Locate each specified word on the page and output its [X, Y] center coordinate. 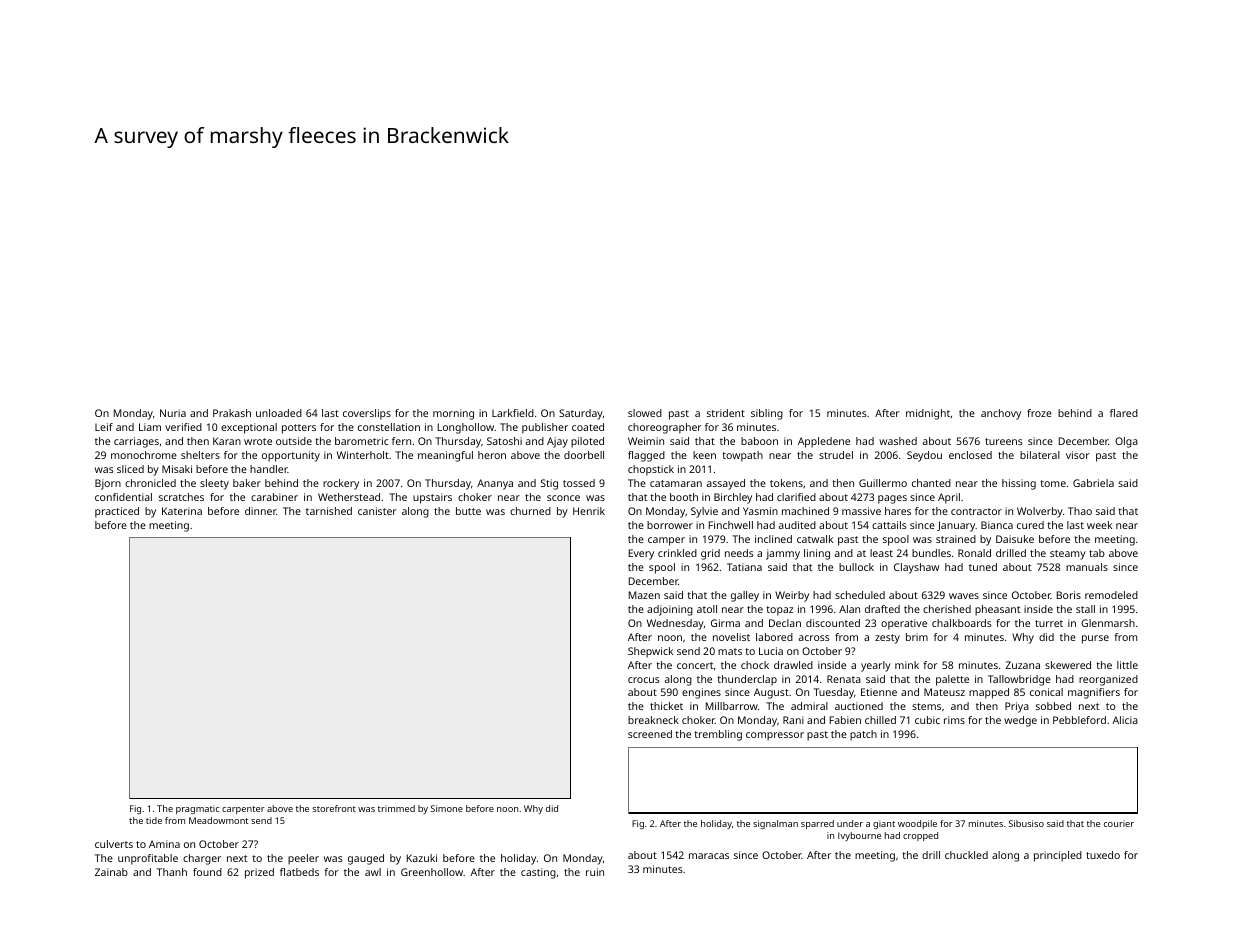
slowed [645, 413]
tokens [786, 483]
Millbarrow [732, 706]
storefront [334, 808]
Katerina [182, 511]
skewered [1068, 665]
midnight [928, 414]
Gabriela [1093, 483]
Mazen [644, 595]
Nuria [173, 413]
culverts [114, 844]
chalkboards [962, 623]
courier [1119, 823]
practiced [117, 512]
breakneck [653, 720]
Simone [447, 808]
